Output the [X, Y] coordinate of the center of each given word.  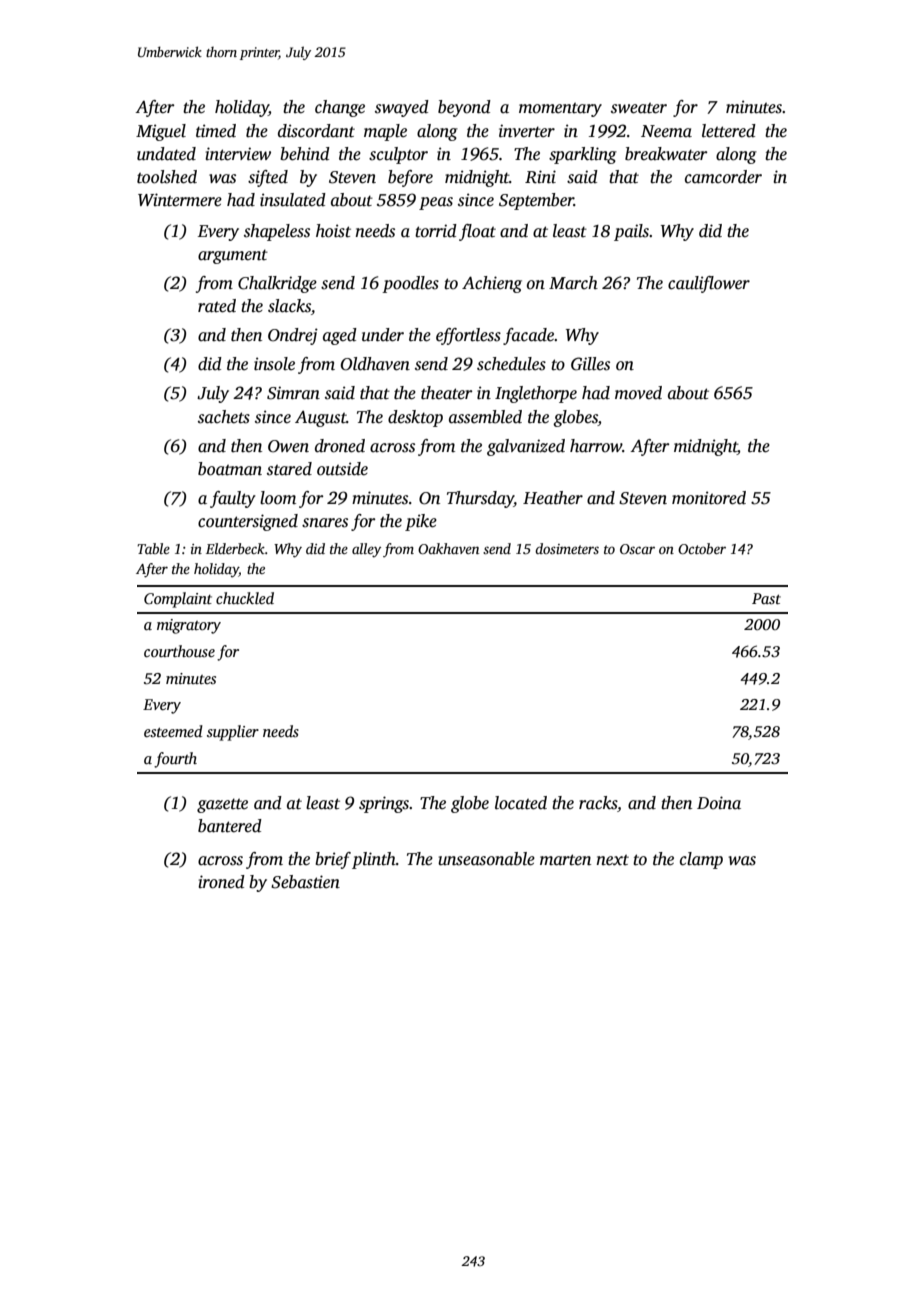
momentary [560, 110]
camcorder [723, 177]
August [321, 419]
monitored [709, 498]
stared [289, 469]
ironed [222, 882]
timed [216, 131]
